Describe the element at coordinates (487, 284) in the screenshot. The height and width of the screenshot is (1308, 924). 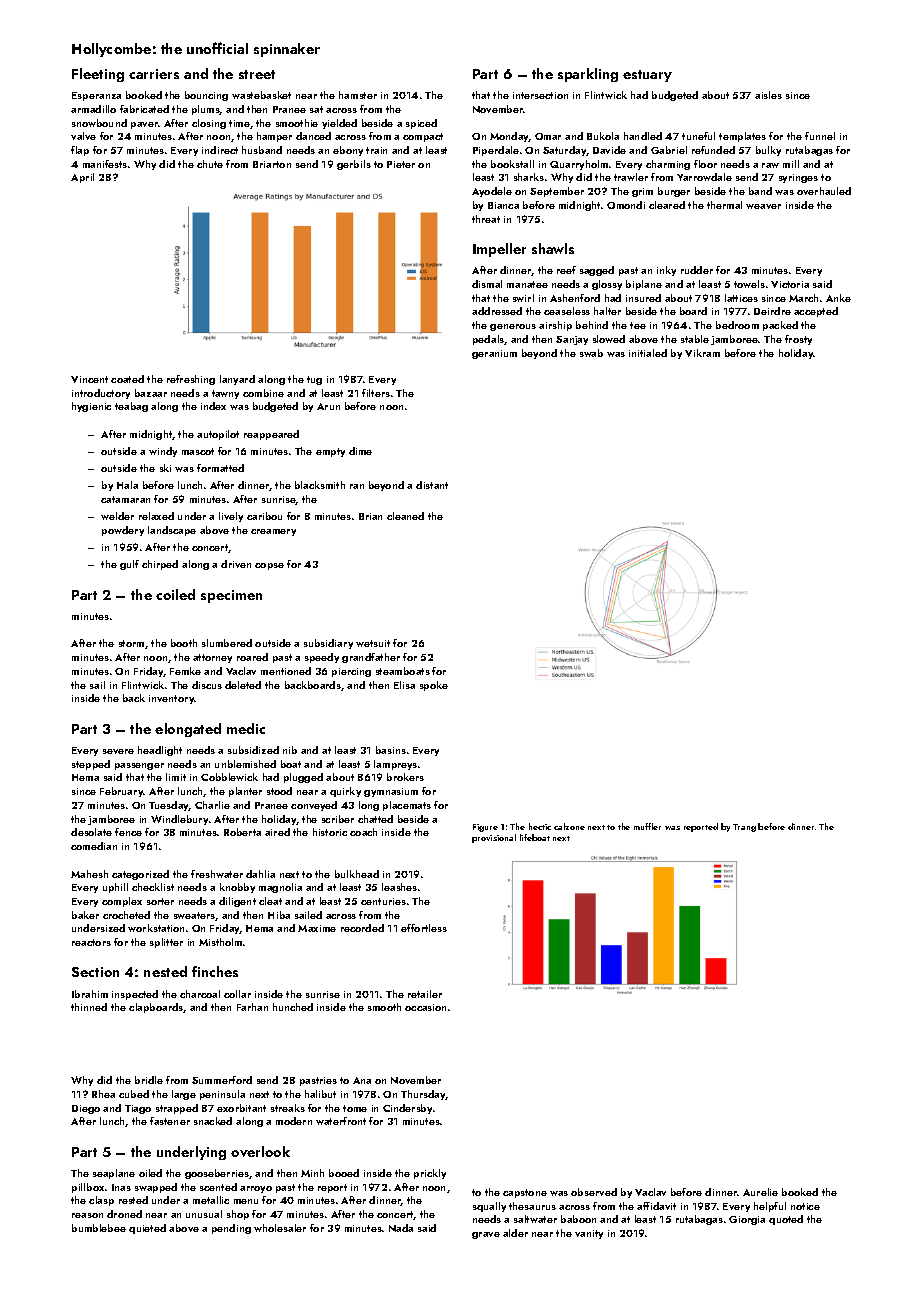
I see `dismal` at that location.
